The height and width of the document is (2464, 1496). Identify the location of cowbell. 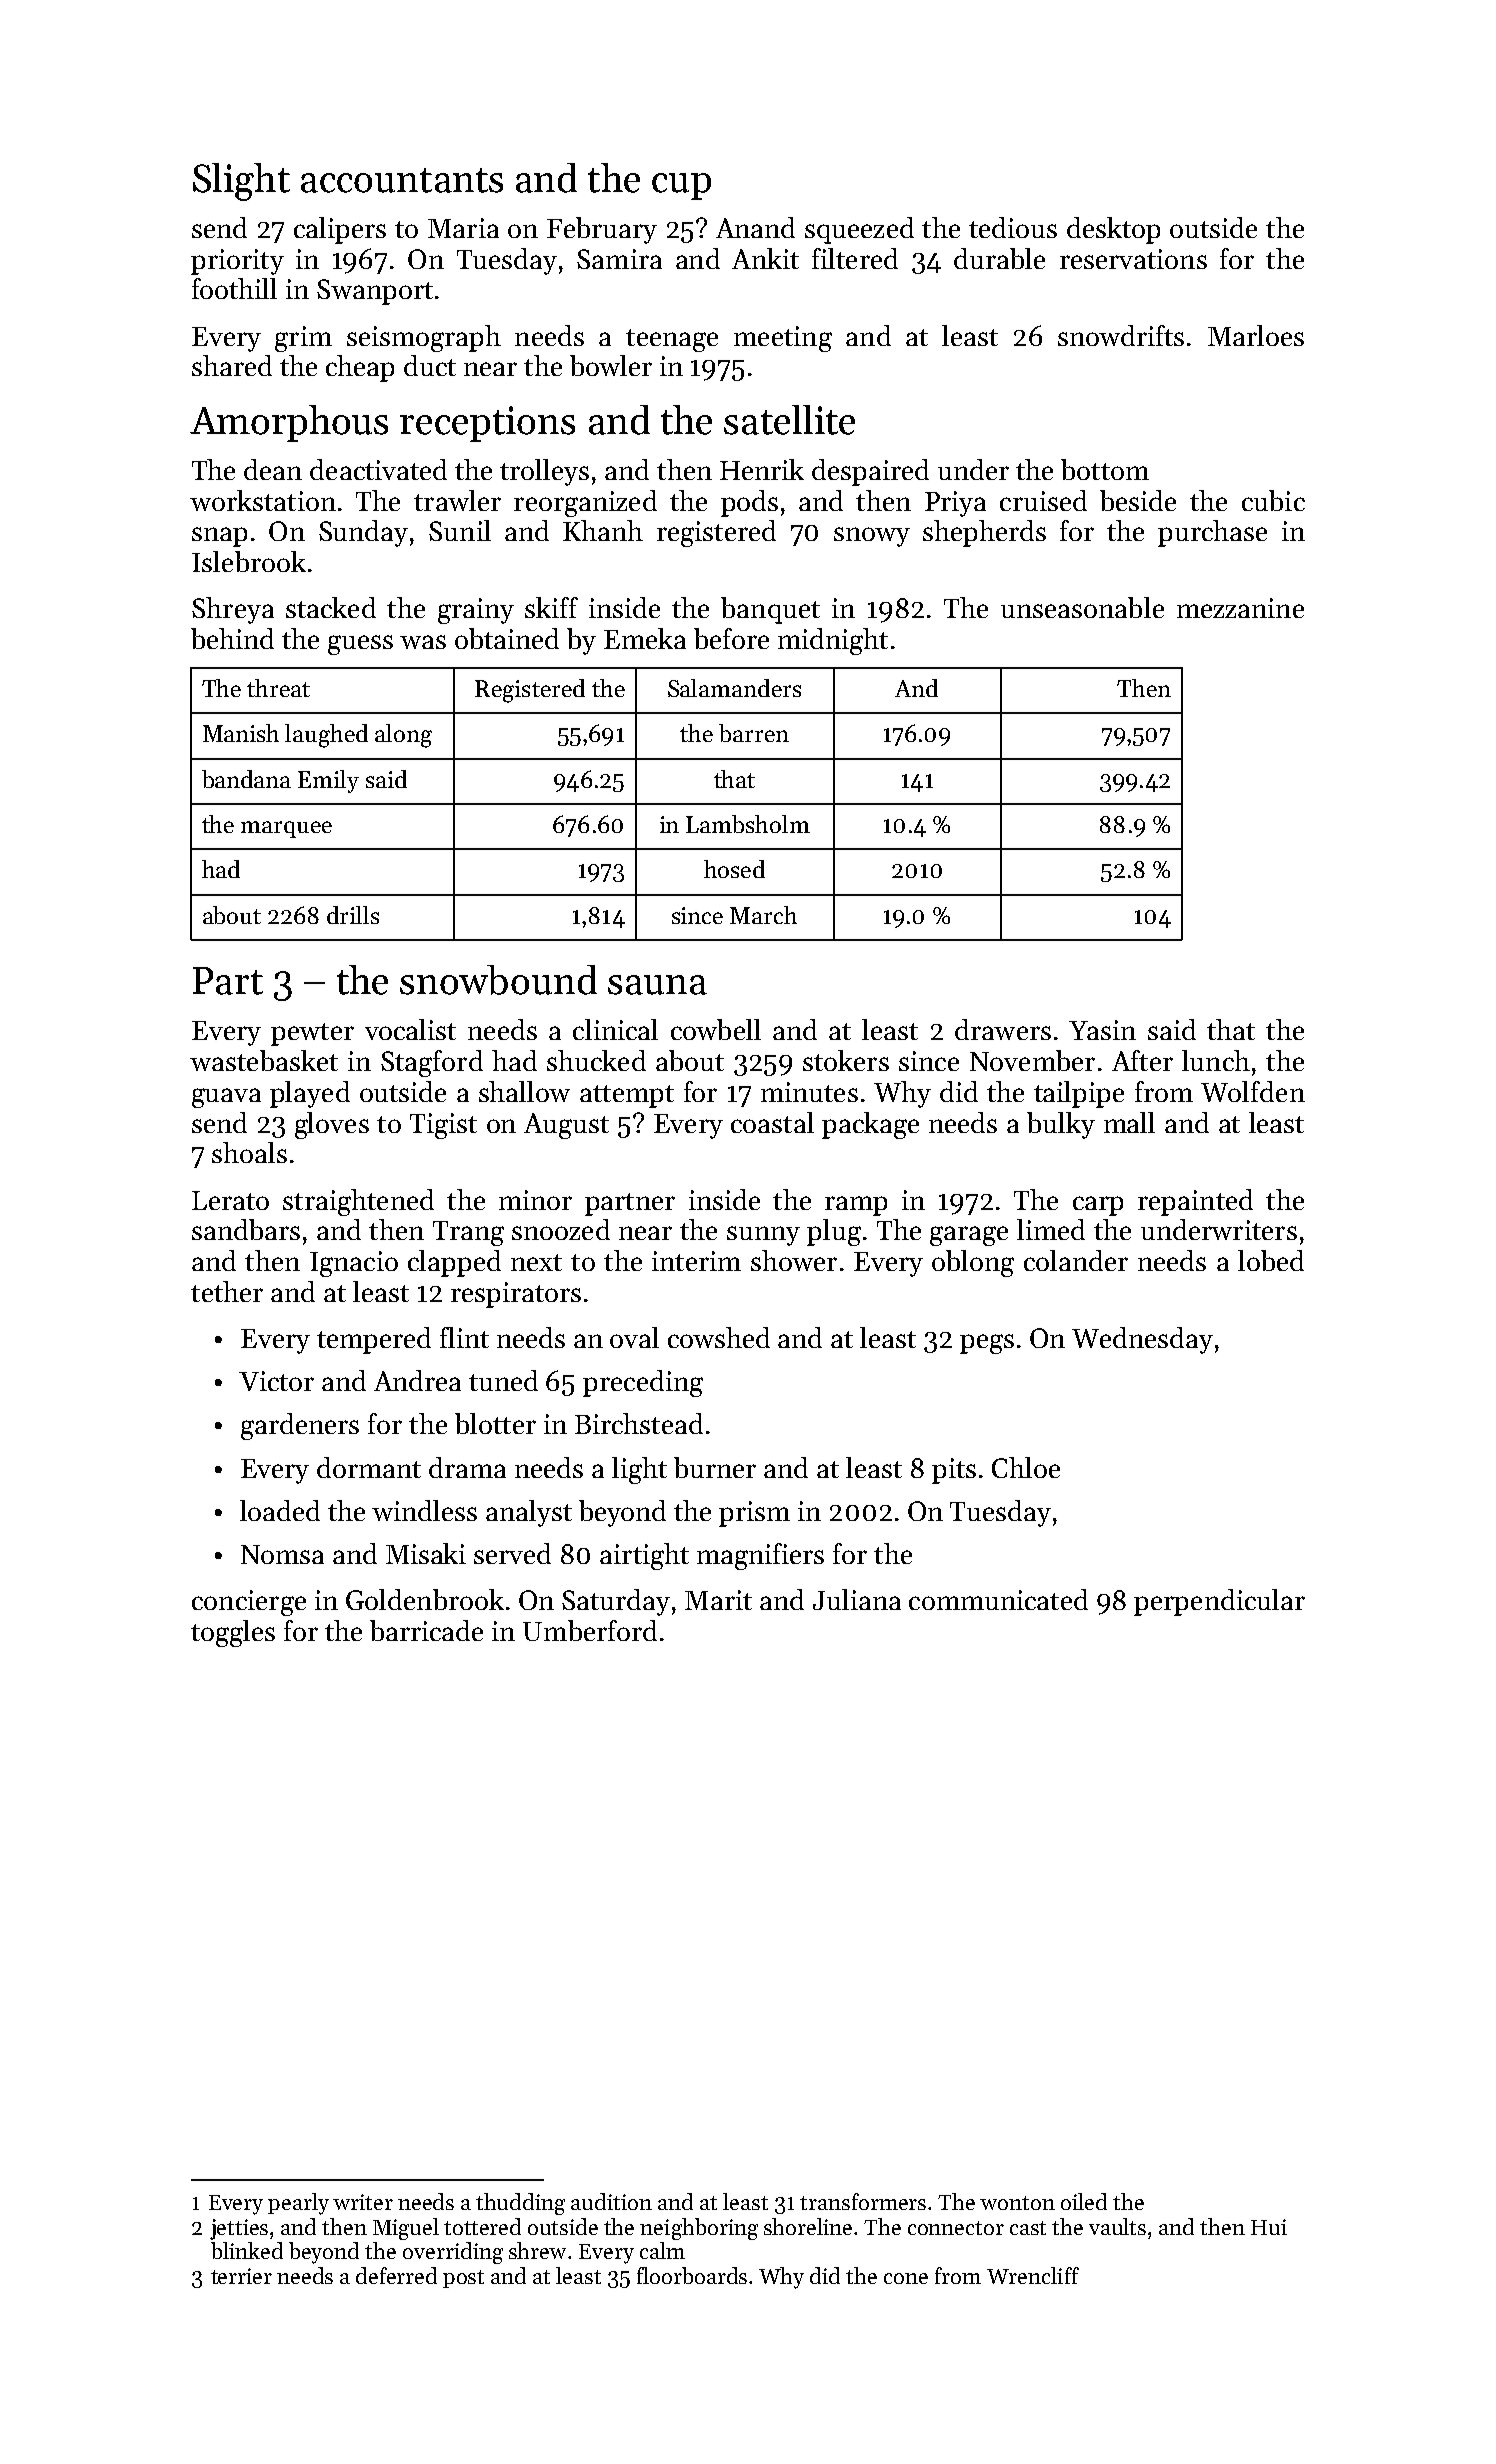
(716, 1029).
